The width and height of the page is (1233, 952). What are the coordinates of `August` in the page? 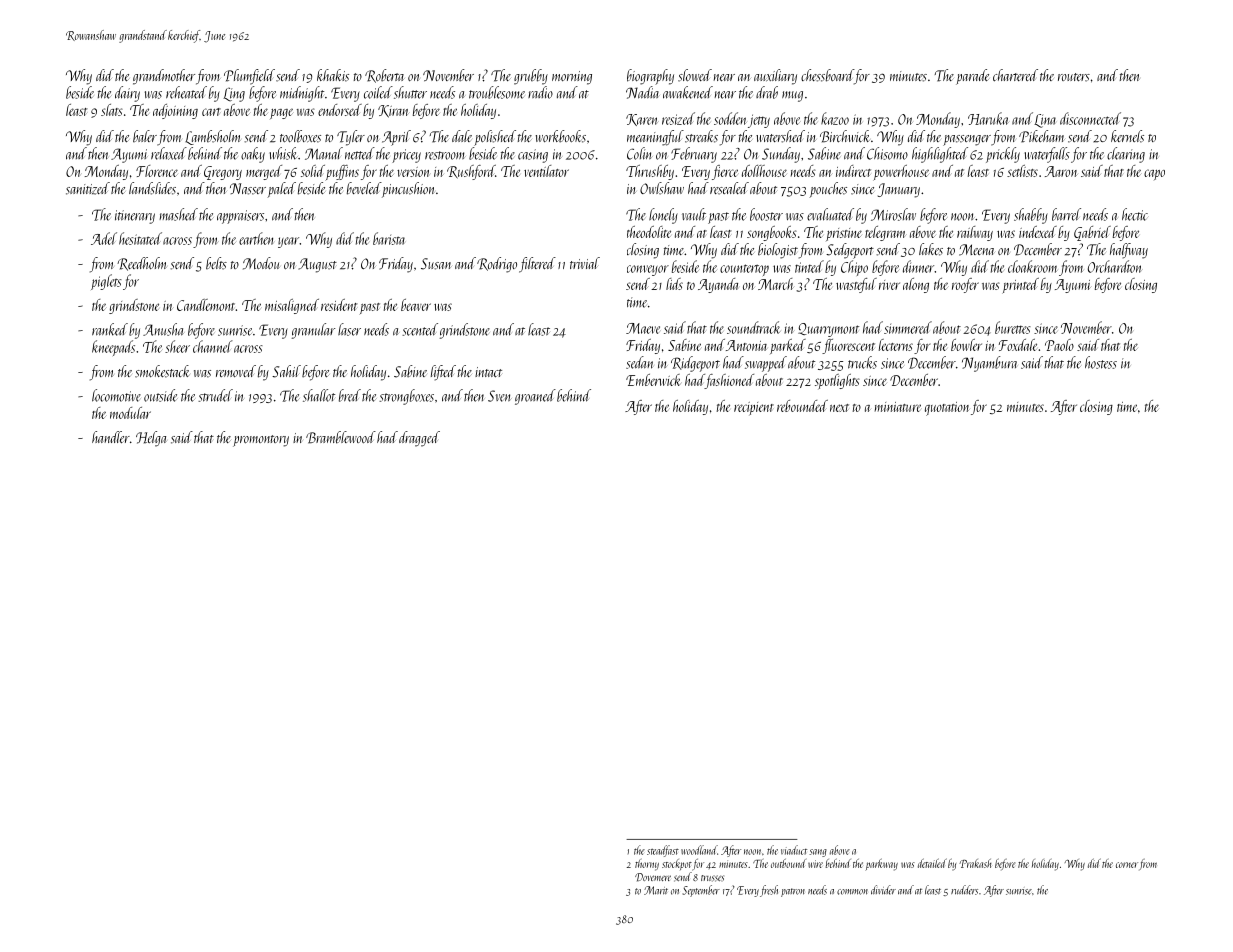 It's located at (317, 265).
